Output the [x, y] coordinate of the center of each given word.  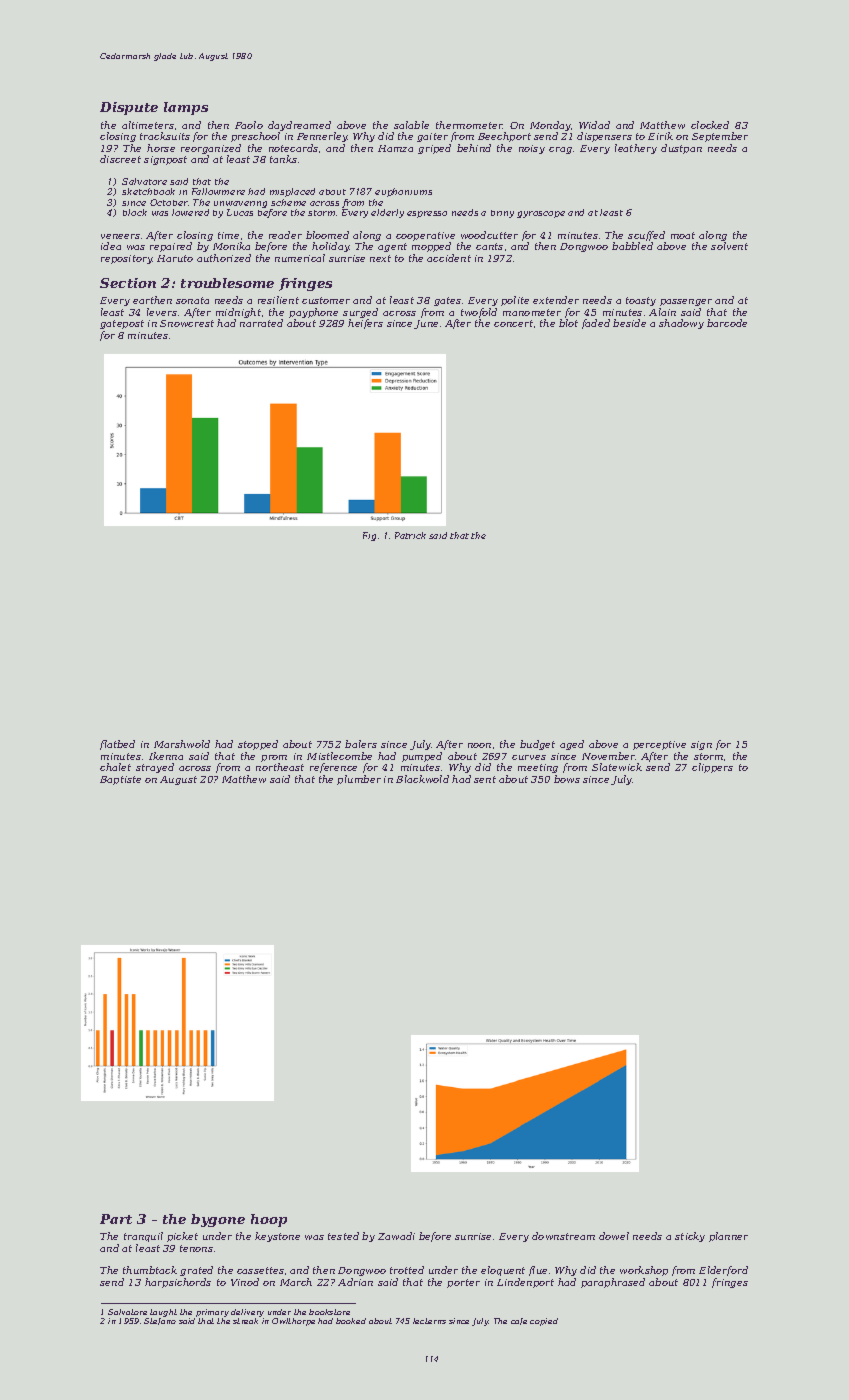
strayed [155, 768]
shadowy [681, 324]
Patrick [410, 535]
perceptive [659, 745]
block [135, 212]
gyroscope [541, 214]
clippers [712, 768]
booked [351, 1321]
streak [245, 1321]
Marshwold [182, 744]
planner [728, 1237]
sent [485, 779]
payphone [313, 313]
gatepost [122, 324]
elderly [387, 213]
